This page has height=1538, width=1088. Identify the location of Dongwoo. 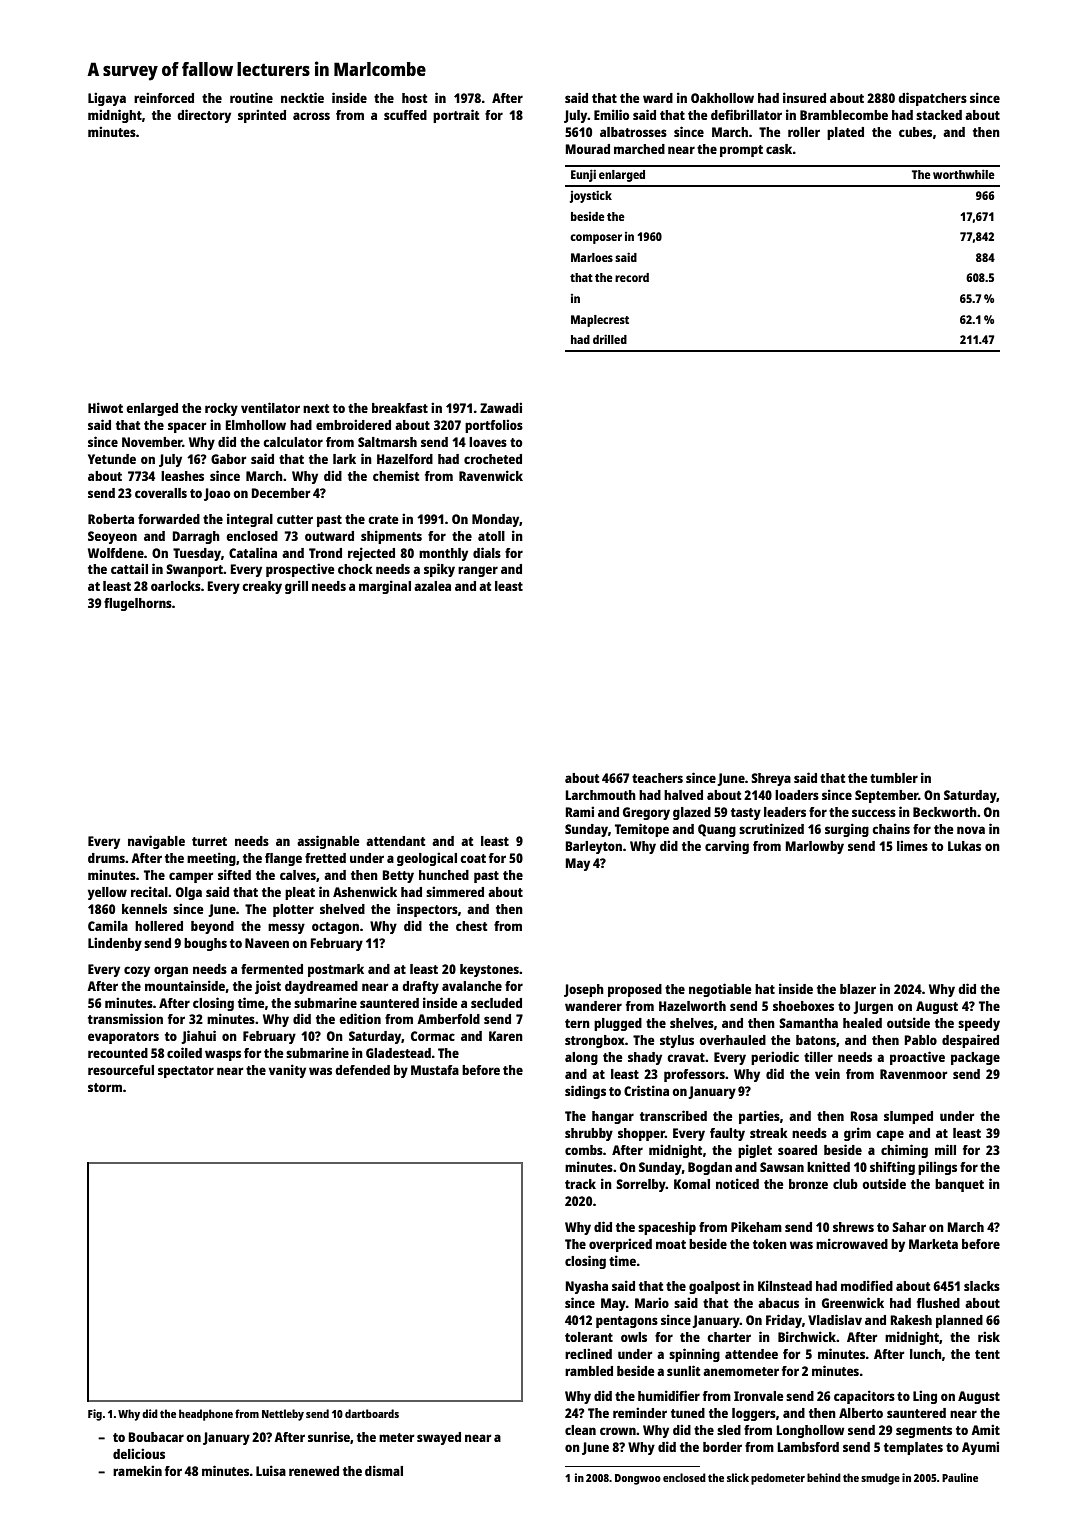
(638, 1479).
